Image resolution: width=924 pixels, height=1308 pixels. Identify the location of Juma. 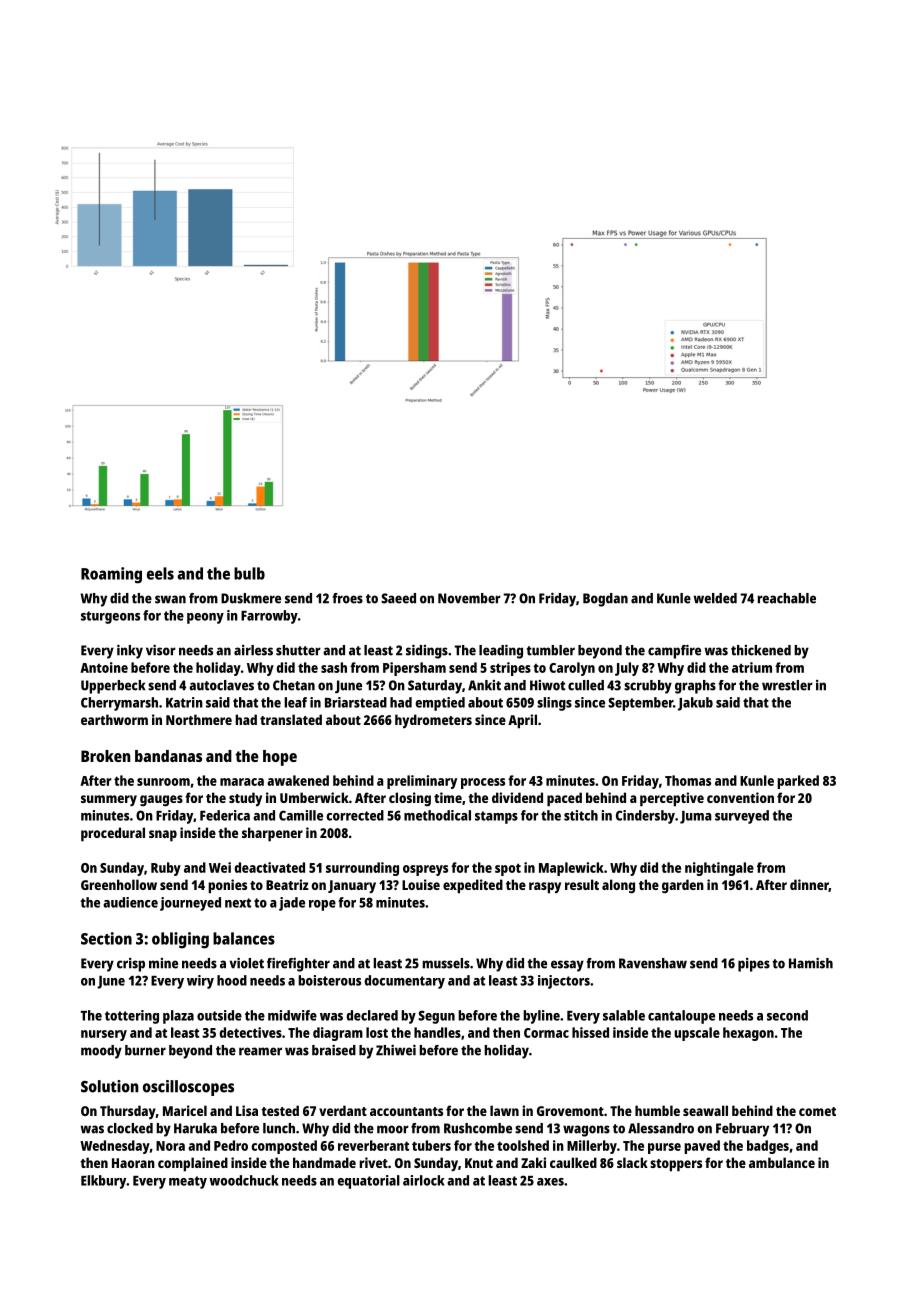
(696, 817).
